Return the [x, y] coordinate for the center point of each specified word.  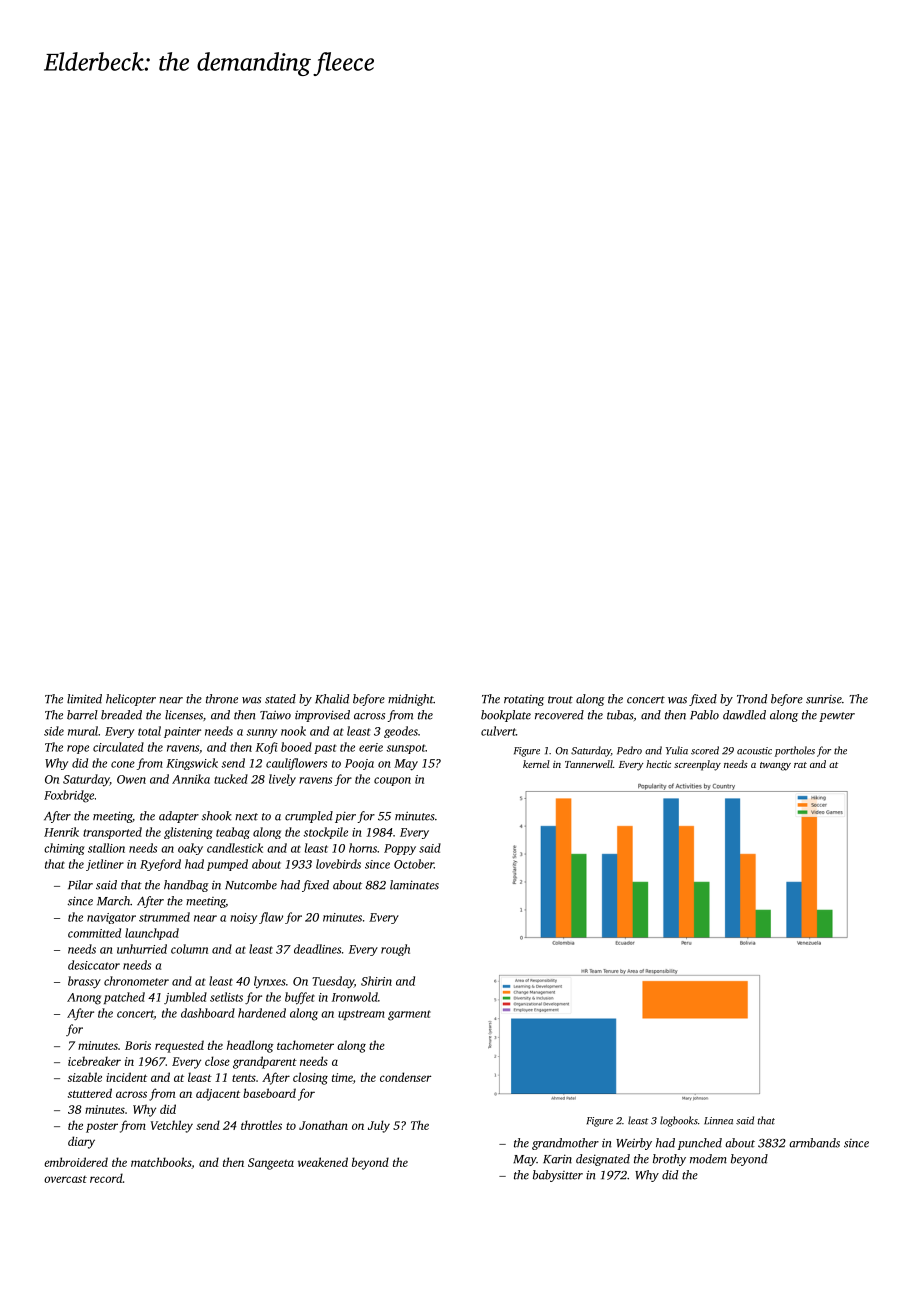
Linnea [718, 1121]
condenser [405, 1077]
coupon [392, 781]
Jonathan [323, 1125]
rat [800, 765]
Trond [752, 699]
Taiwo [275, 715]
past [325, 749]
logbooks [679, 1121]
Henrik [61, 832]
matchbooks [161, 1162]
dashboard [208, 1013]
